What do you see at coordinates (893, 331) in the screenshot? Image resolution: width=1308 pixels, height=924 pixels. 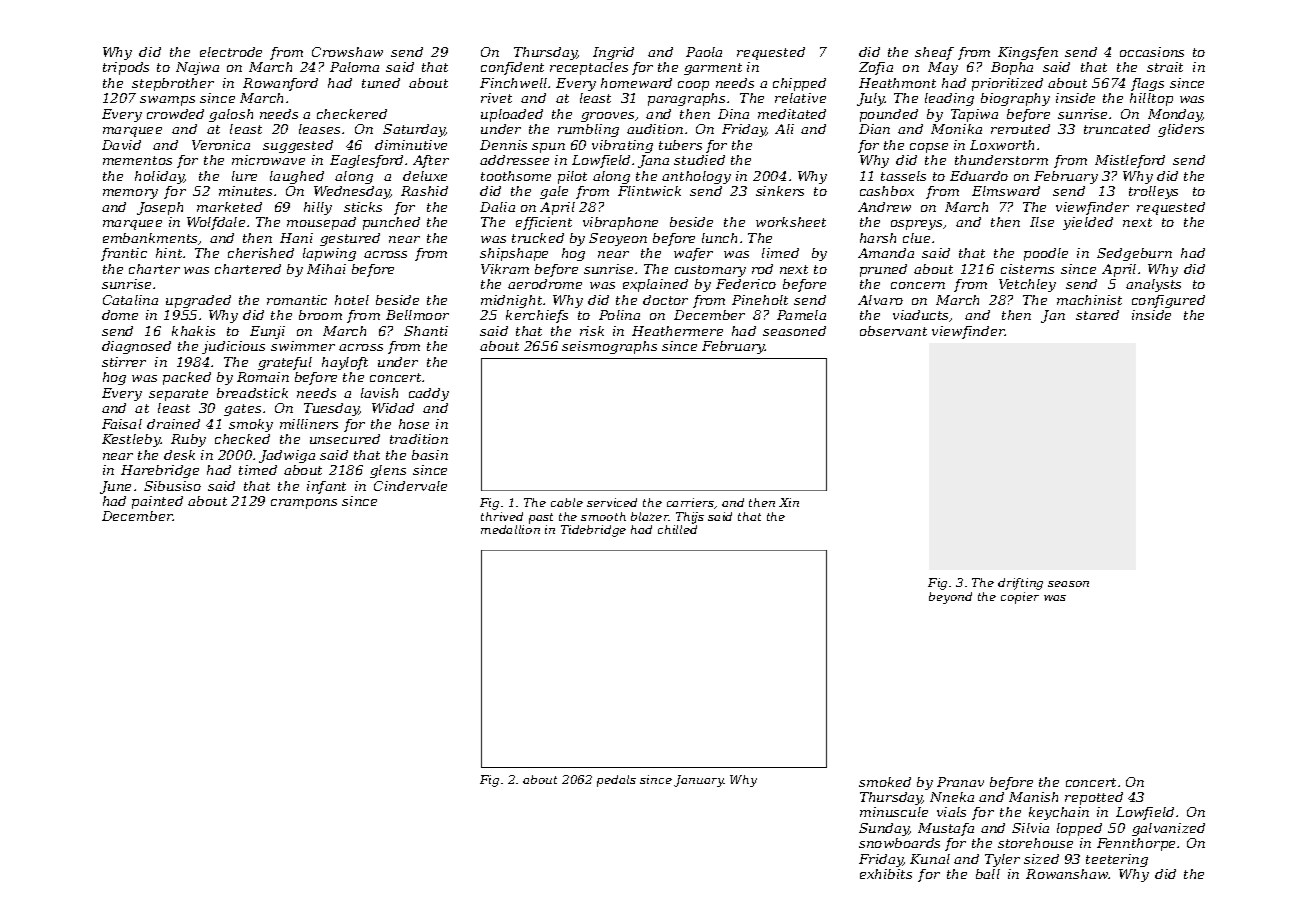 I see `observant` at bounding box center [893, 331].
